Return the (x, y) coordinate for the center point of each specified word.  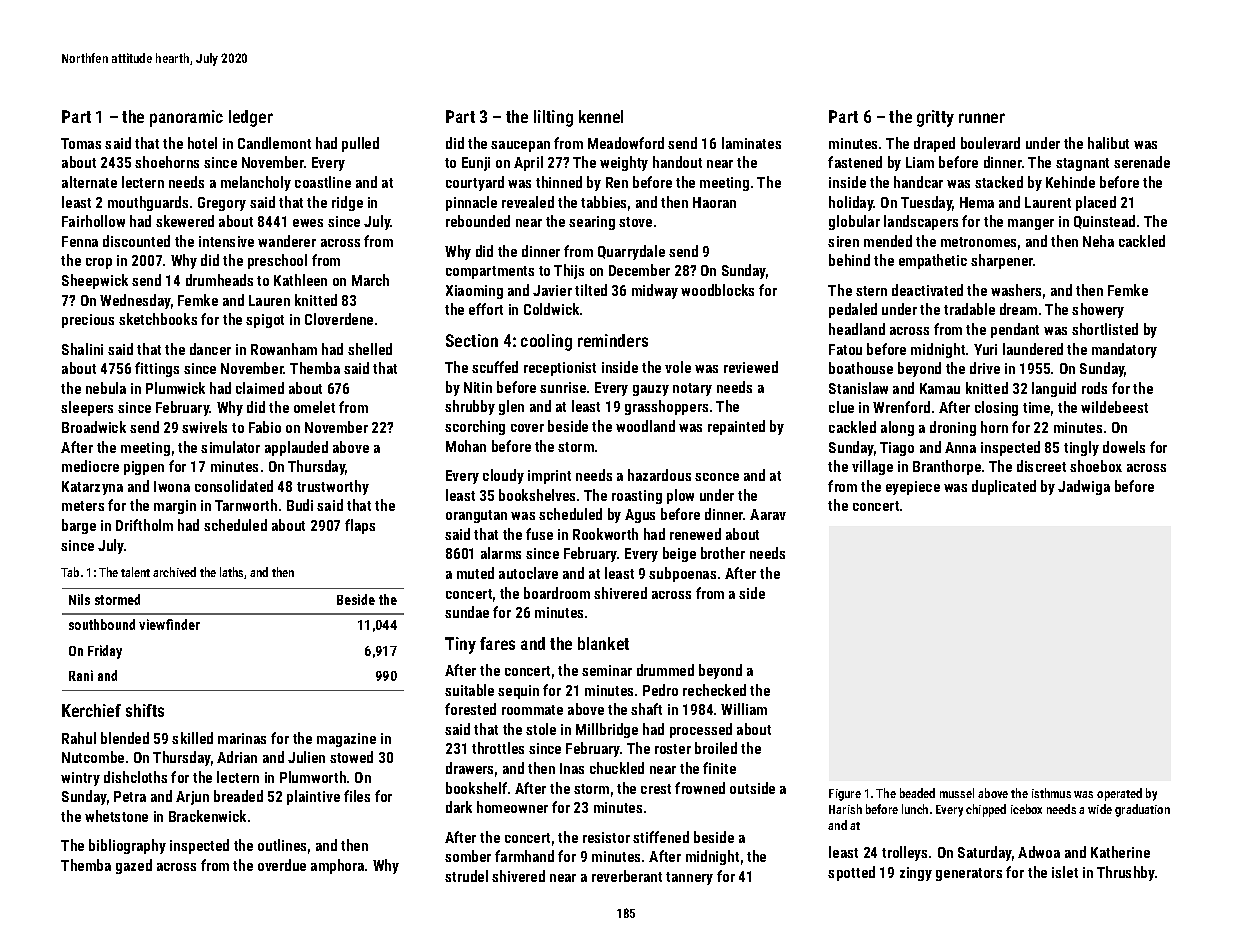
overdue (282, 865)
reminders (613, 340)
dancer (210, 349)
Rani (81, 675)
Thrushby (1126, 873)
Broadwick (94, 427)
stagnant (1082, 164)
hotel (202, 143)
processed (701, 730)
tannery (689, 878)
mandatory (1124, 350)
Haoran (714, 202)
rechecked (714, 690)
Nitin (478, 387)
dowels (1124, 447)
